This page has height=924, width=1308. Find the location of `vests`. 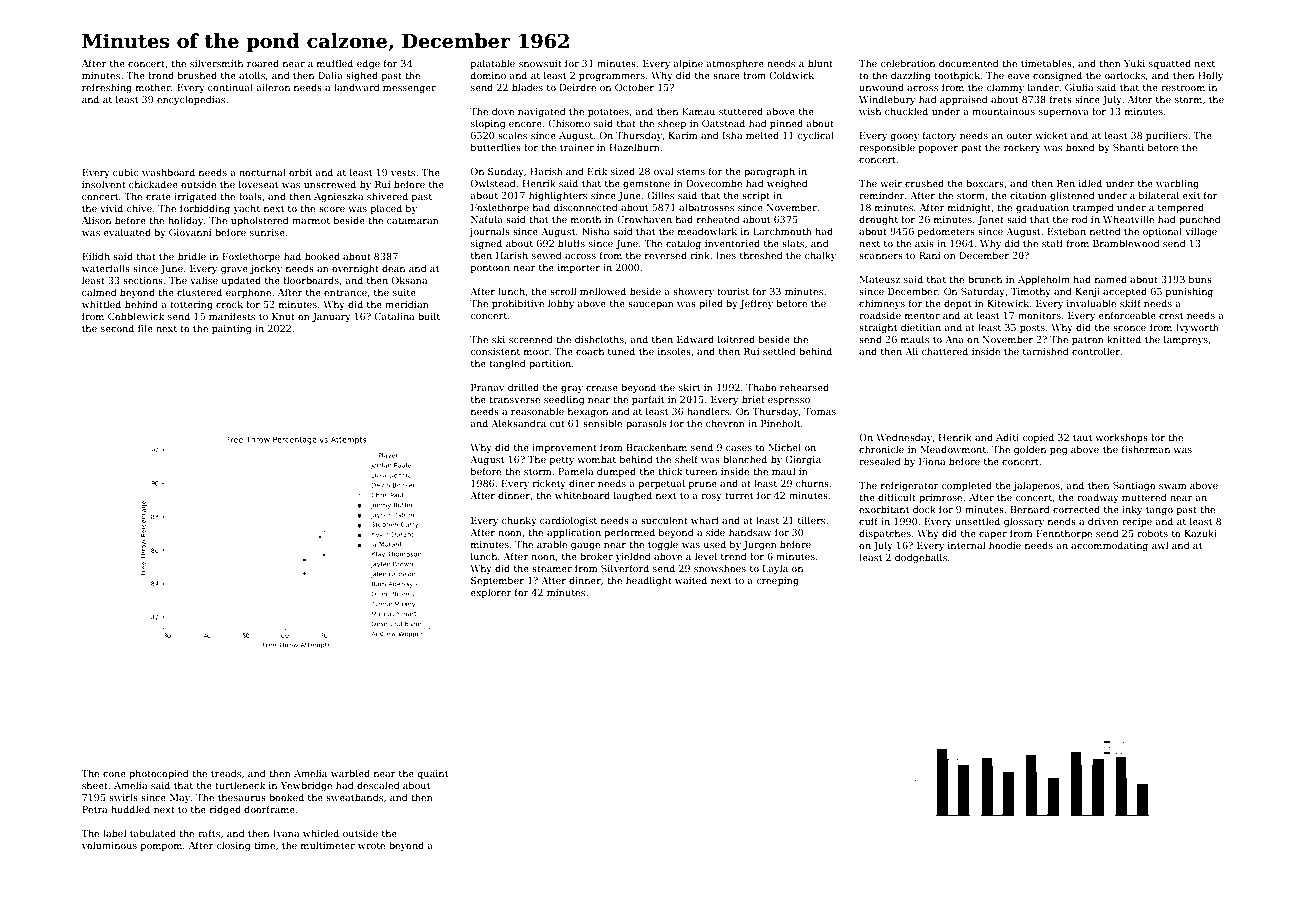

vests is located at coordinates (403, 172).
